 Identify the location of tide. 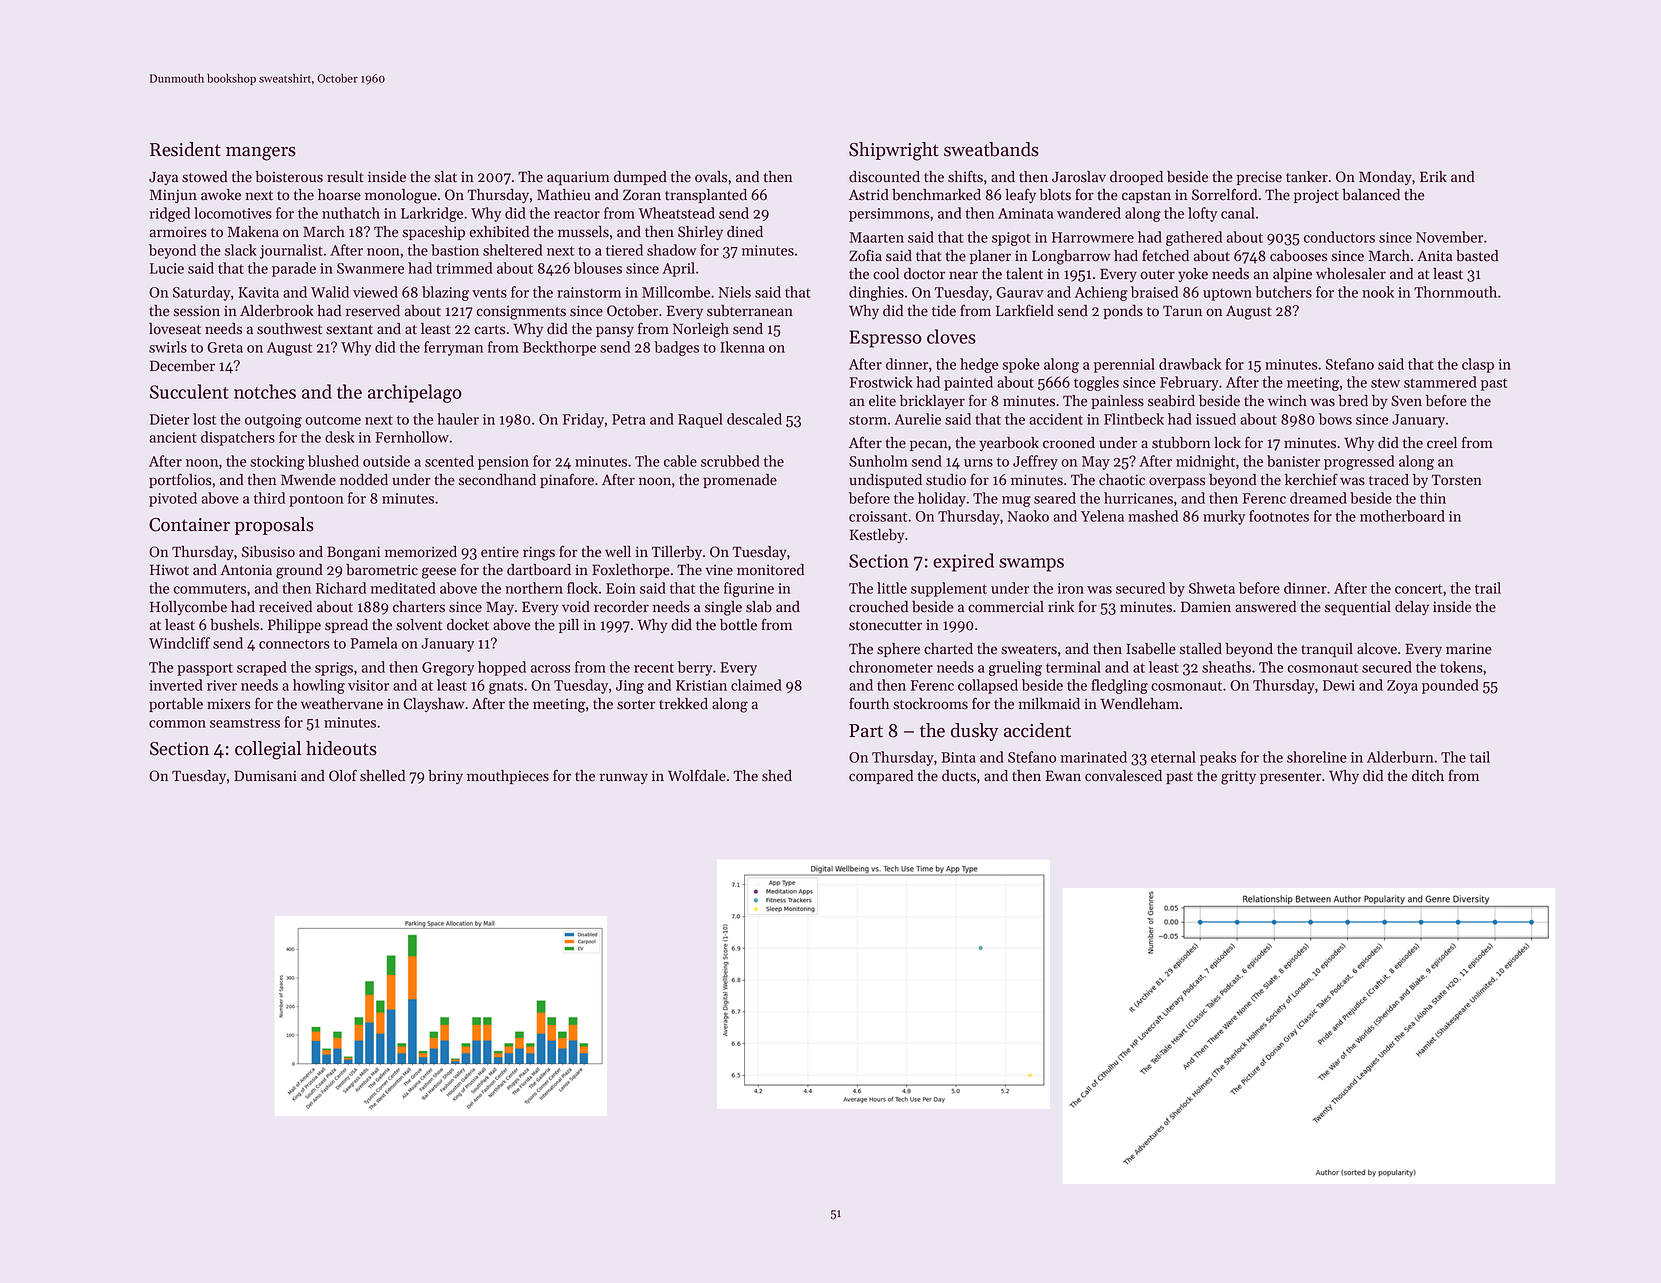
(944, 311).
